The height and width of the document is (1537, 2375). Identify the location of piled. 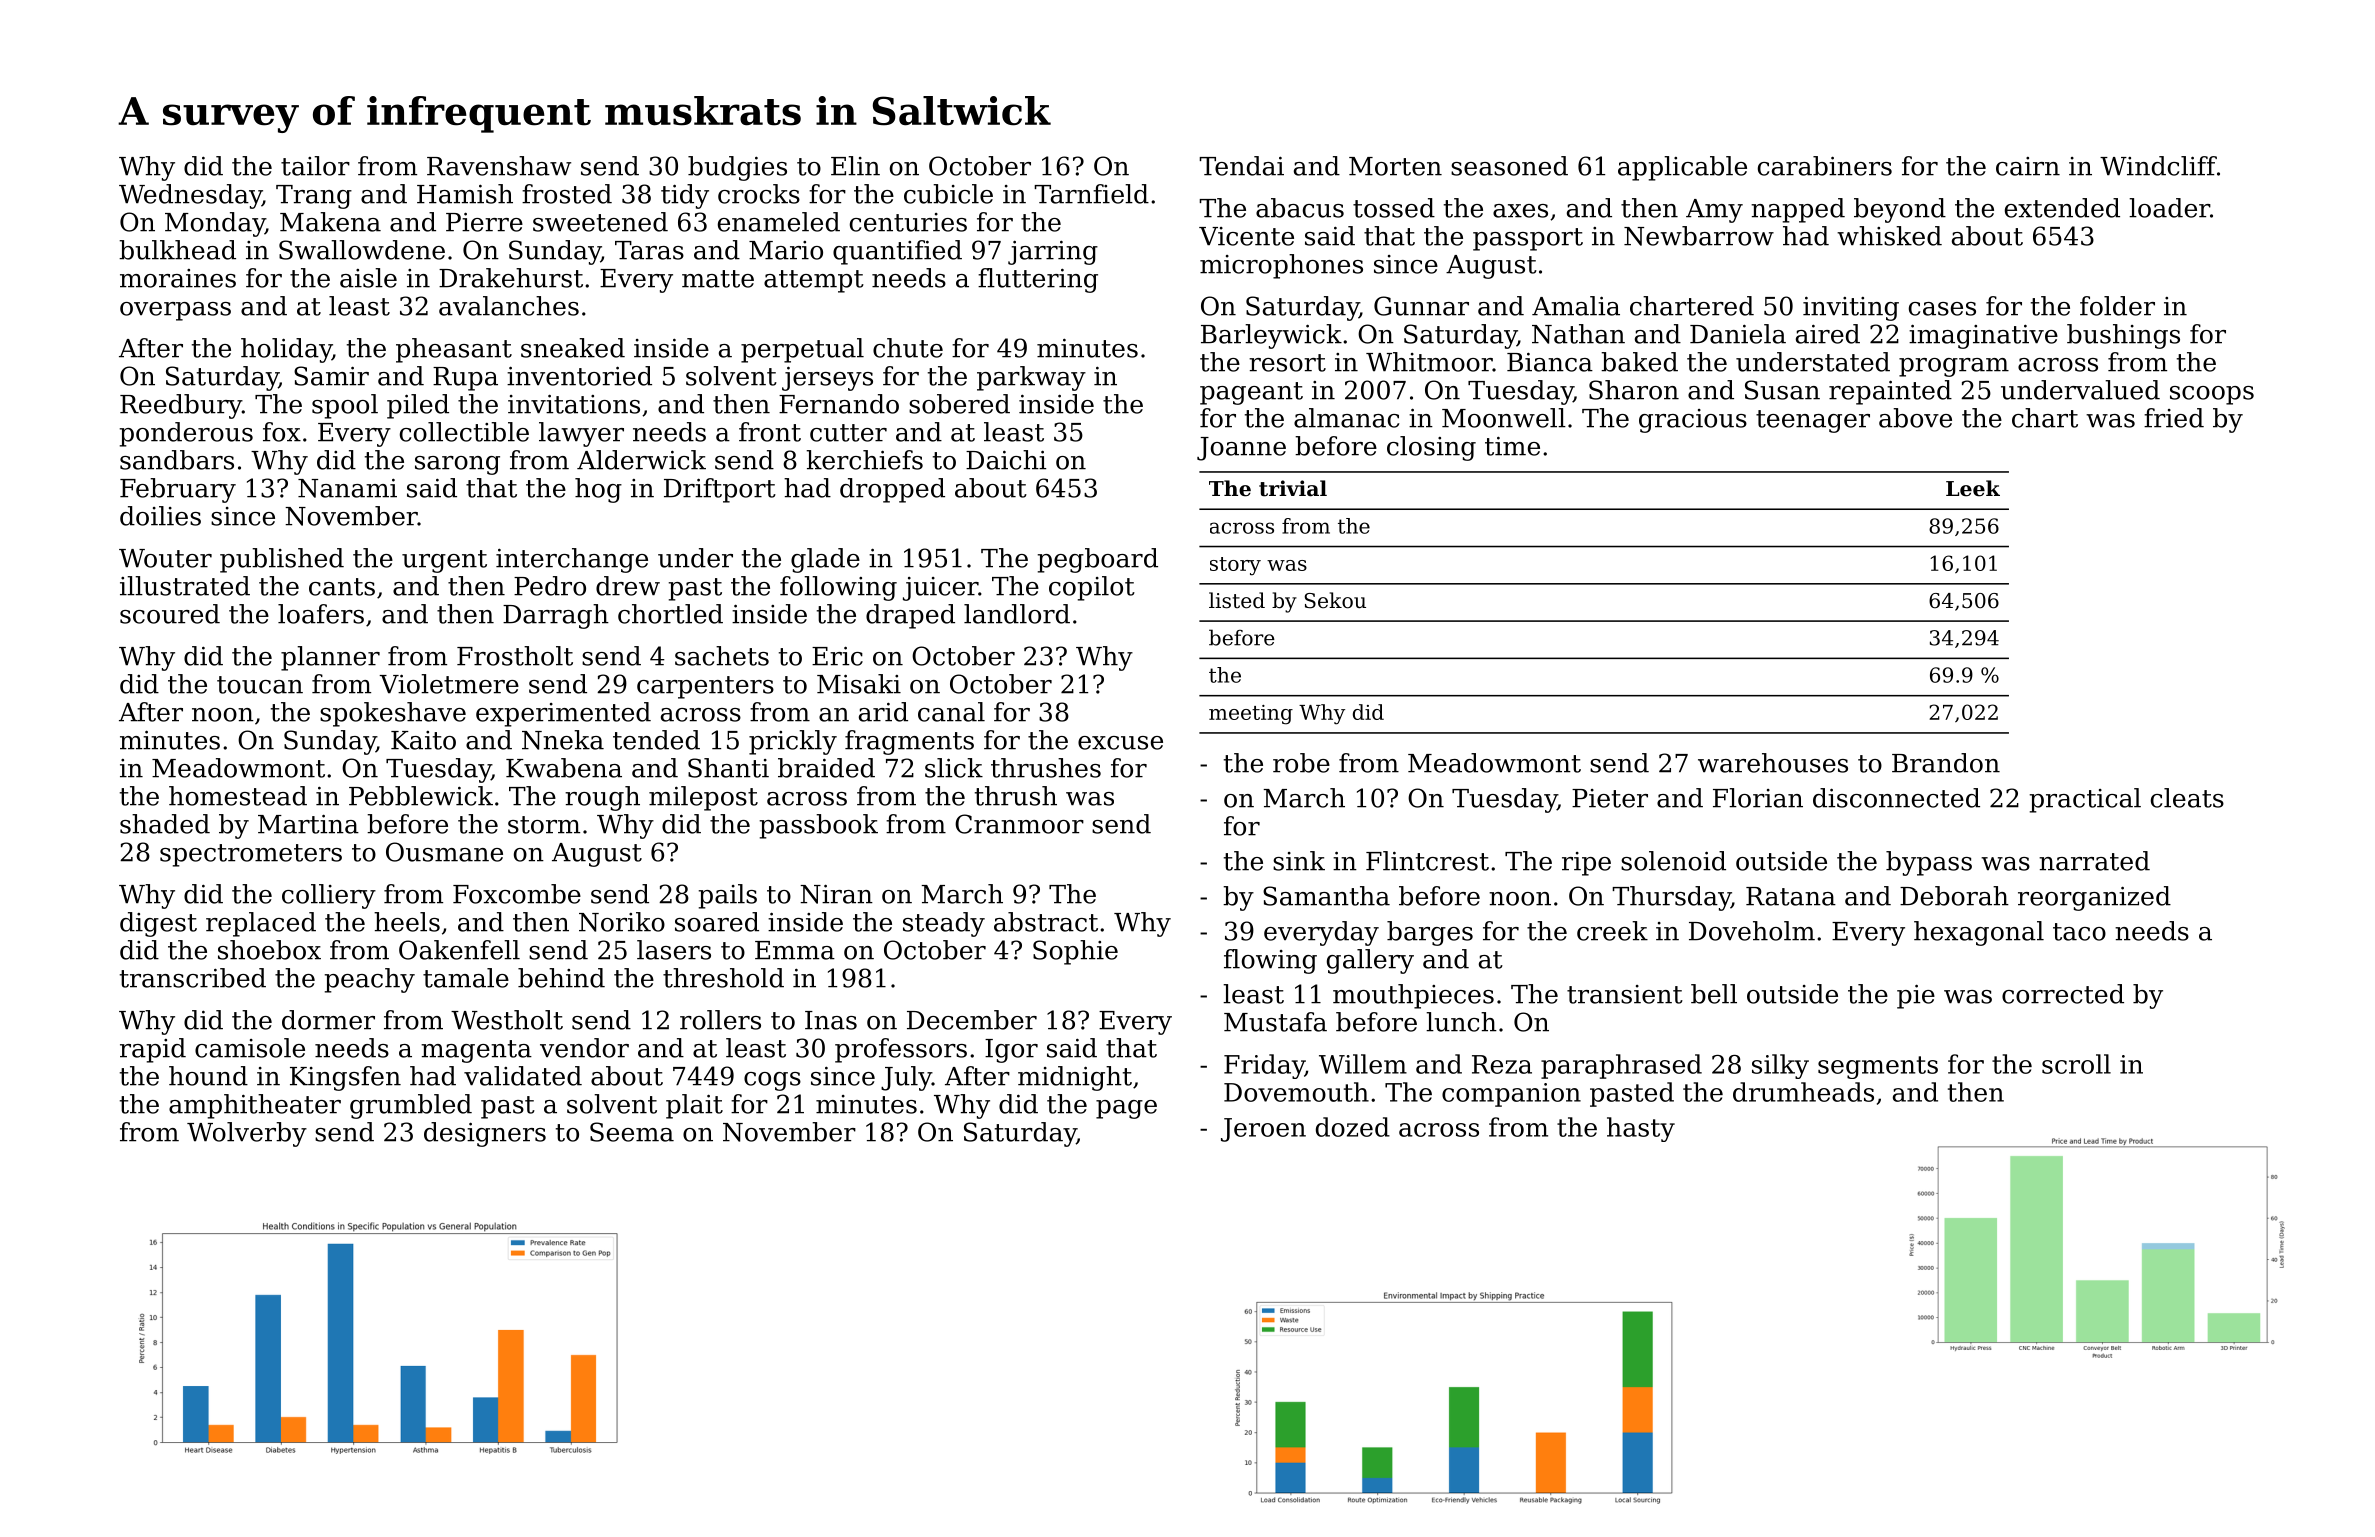
(418, 406).
